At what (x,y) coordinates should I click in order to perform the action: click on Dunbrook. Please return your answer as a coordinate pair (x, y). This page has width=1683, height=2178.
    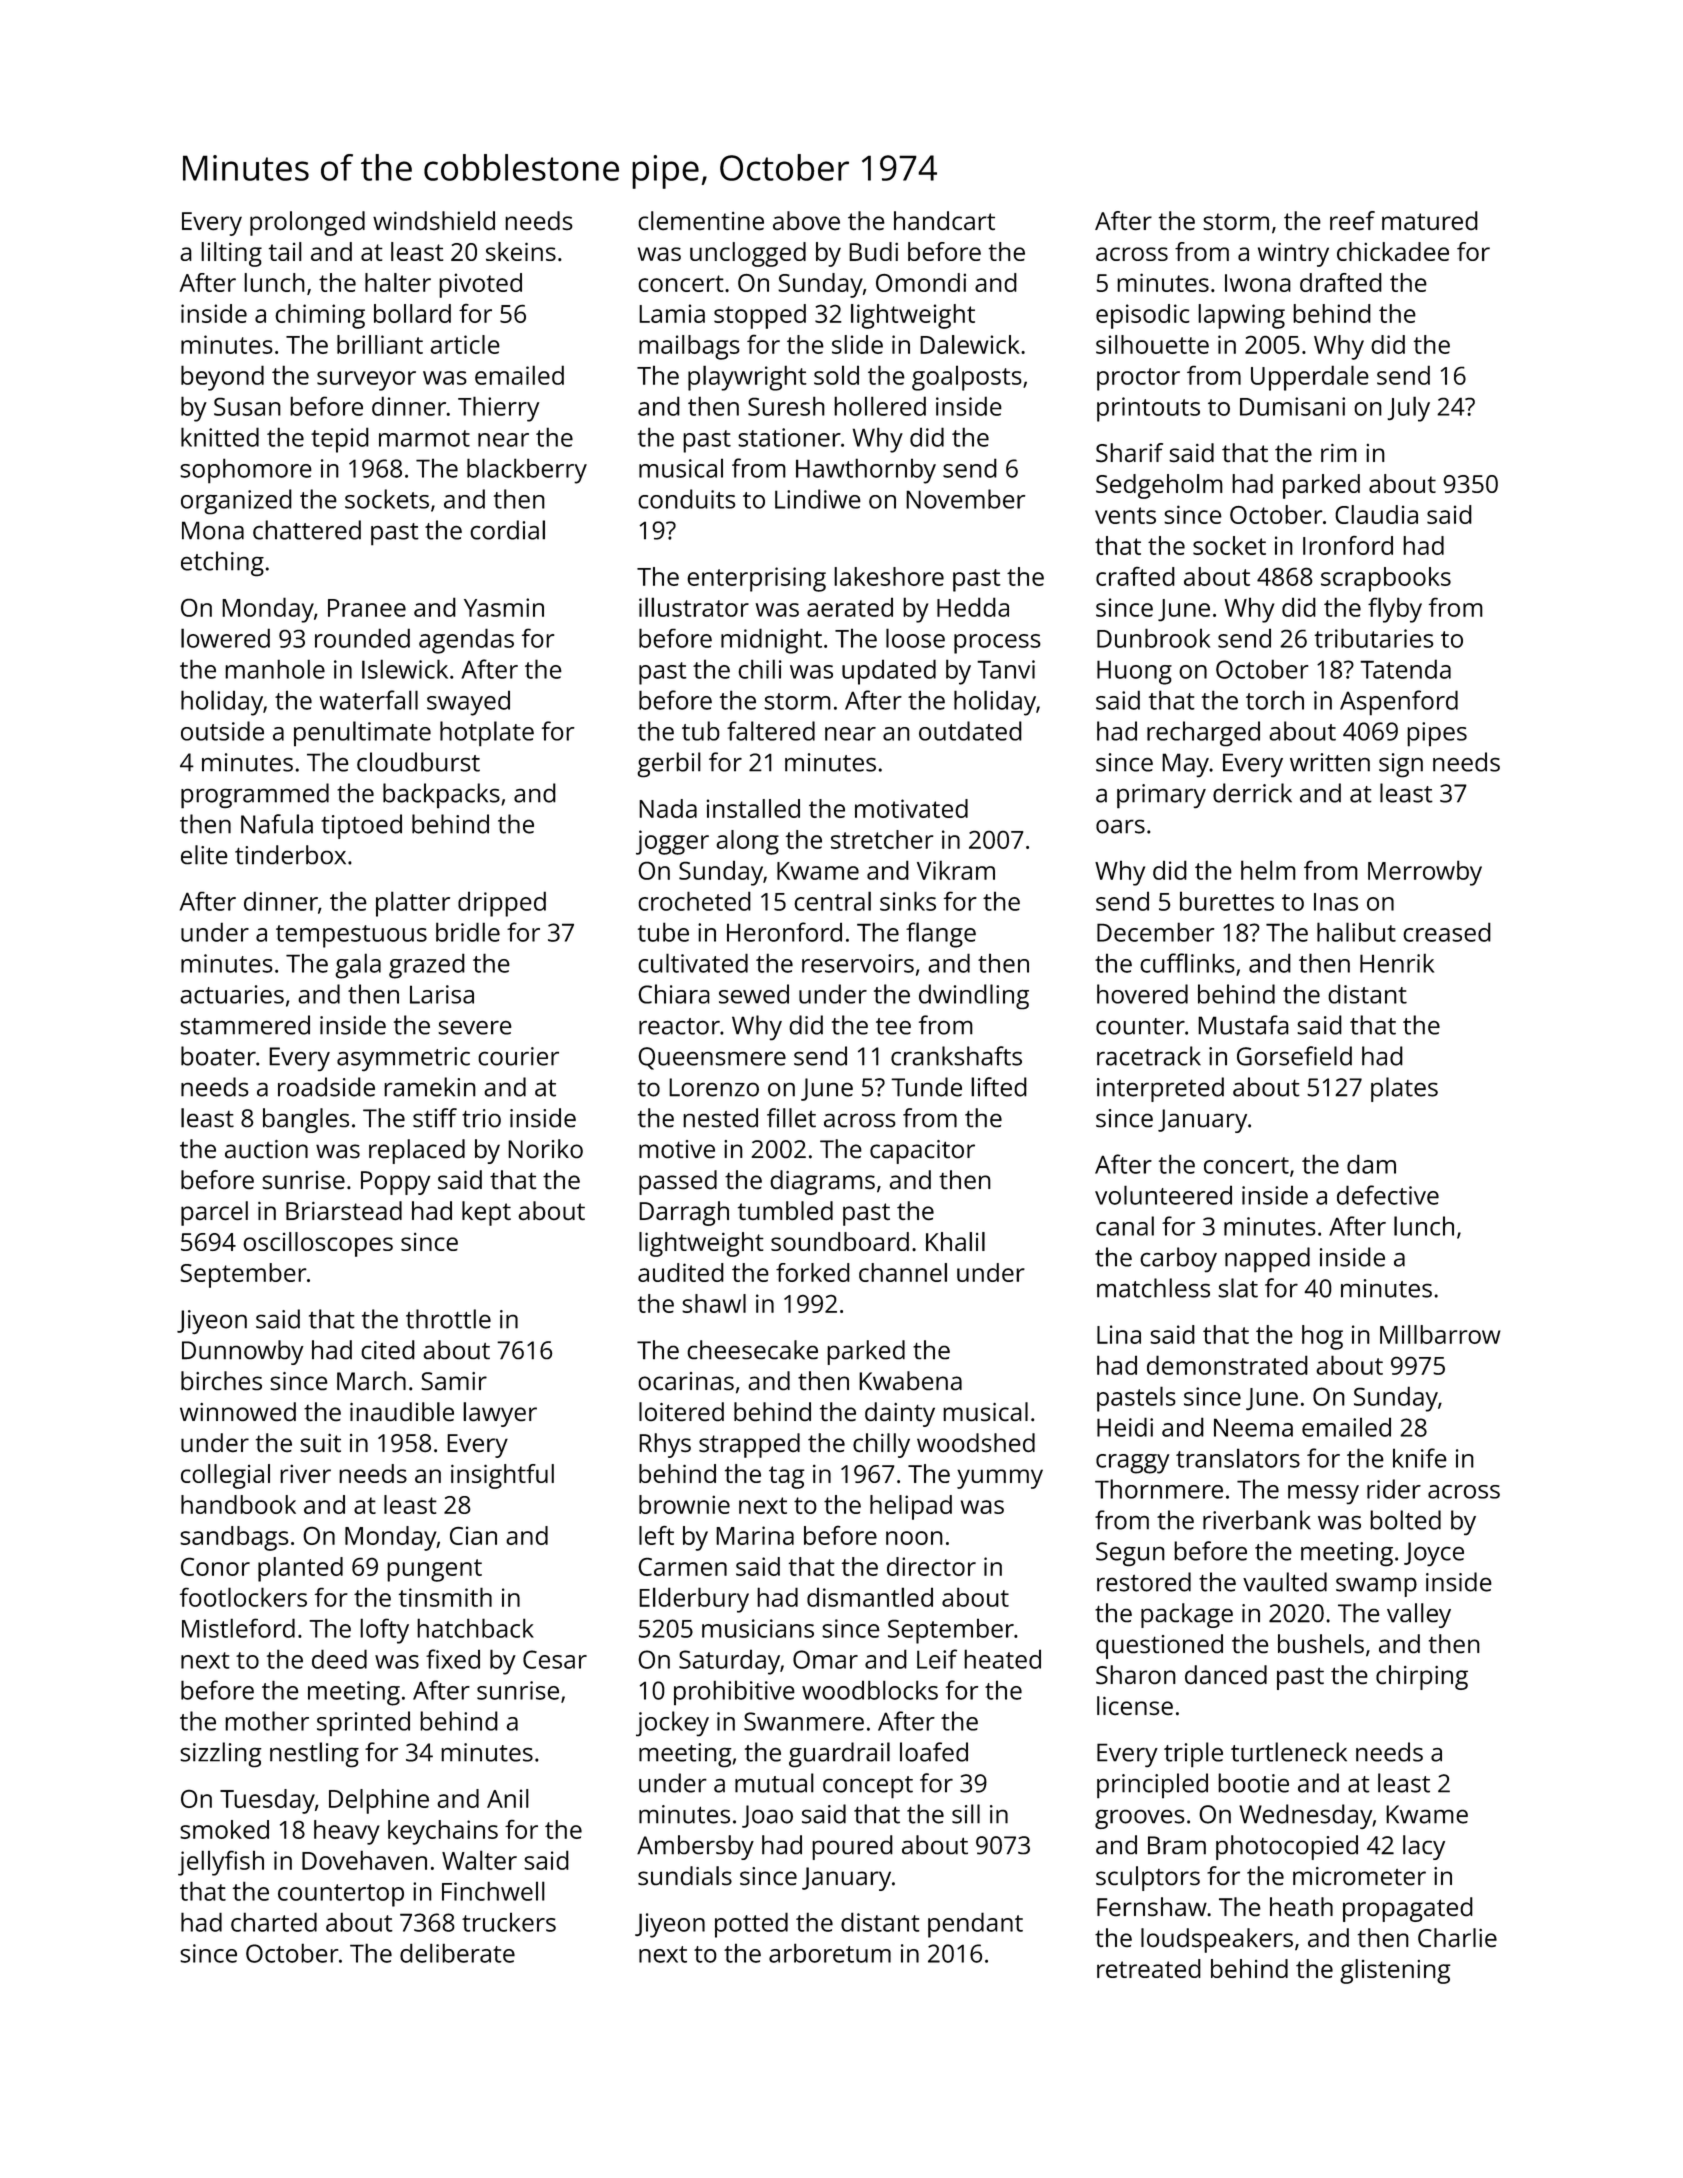
    Looking at the image, I should click on (1153, 638).
